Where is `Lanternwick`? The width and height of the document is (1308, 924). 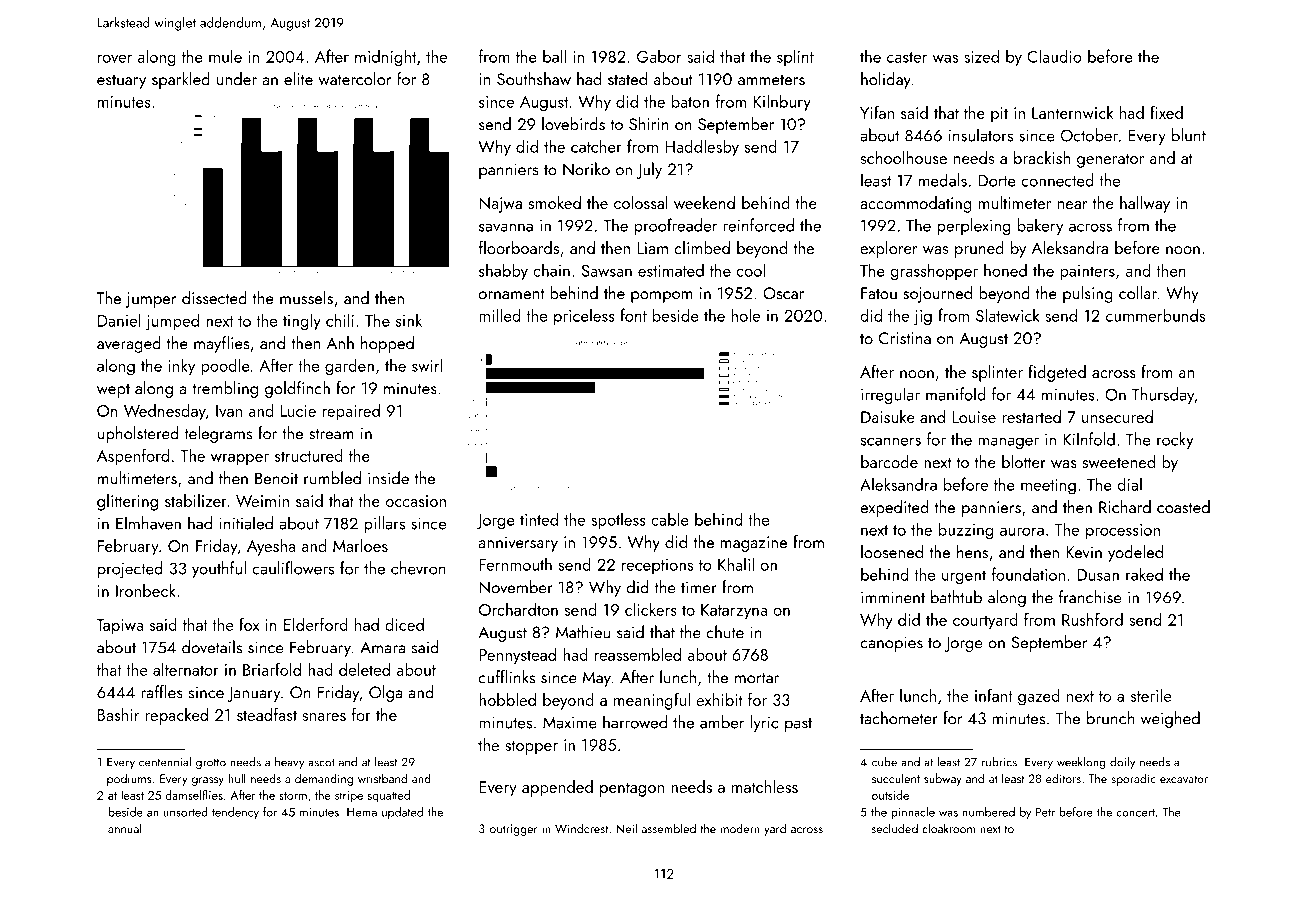 Lanternwick is located at coordinates (1072, 112).
